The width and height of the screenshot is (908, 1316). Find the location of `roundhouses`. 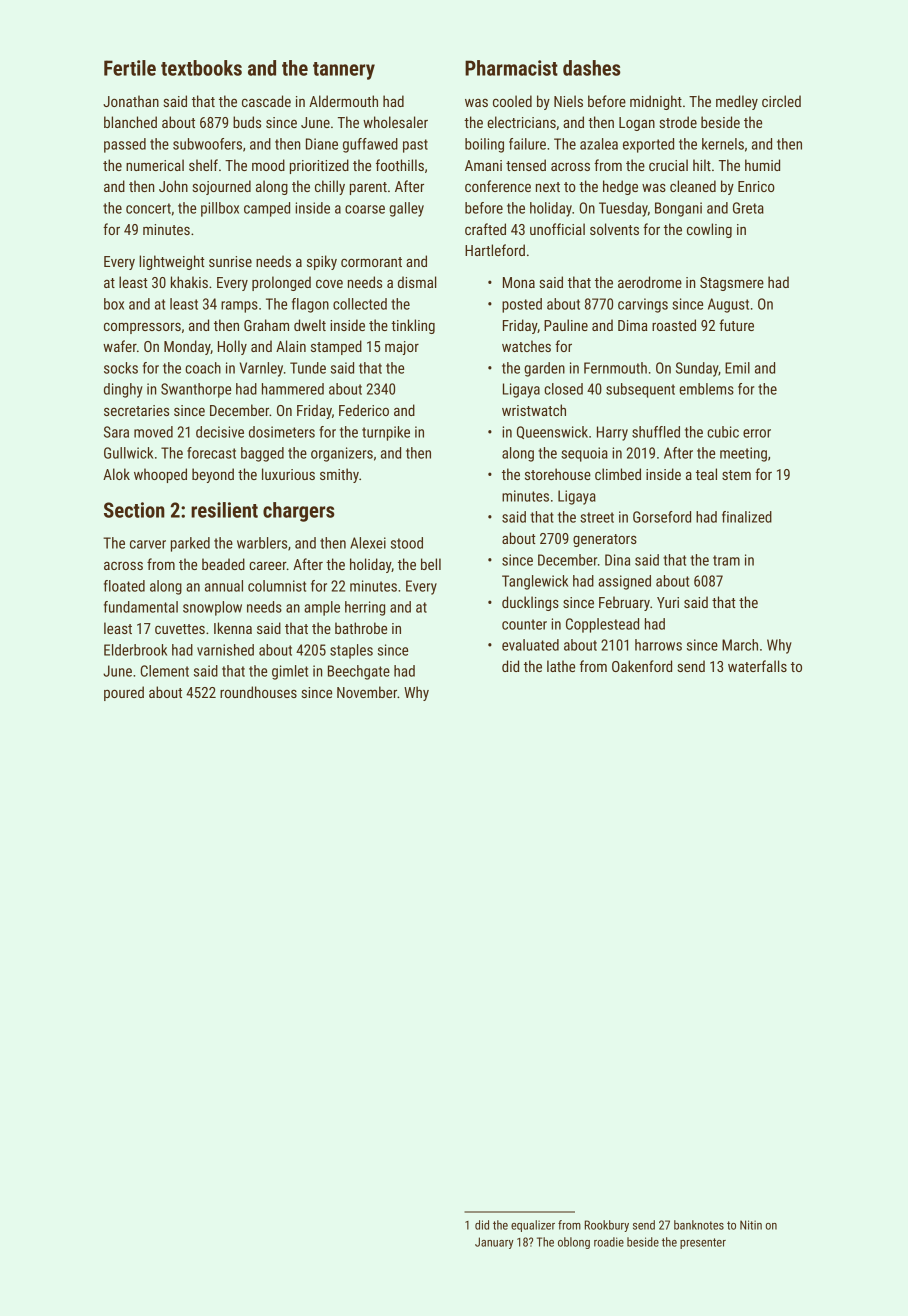

roundhouses is located at coordinates (258, 692).
